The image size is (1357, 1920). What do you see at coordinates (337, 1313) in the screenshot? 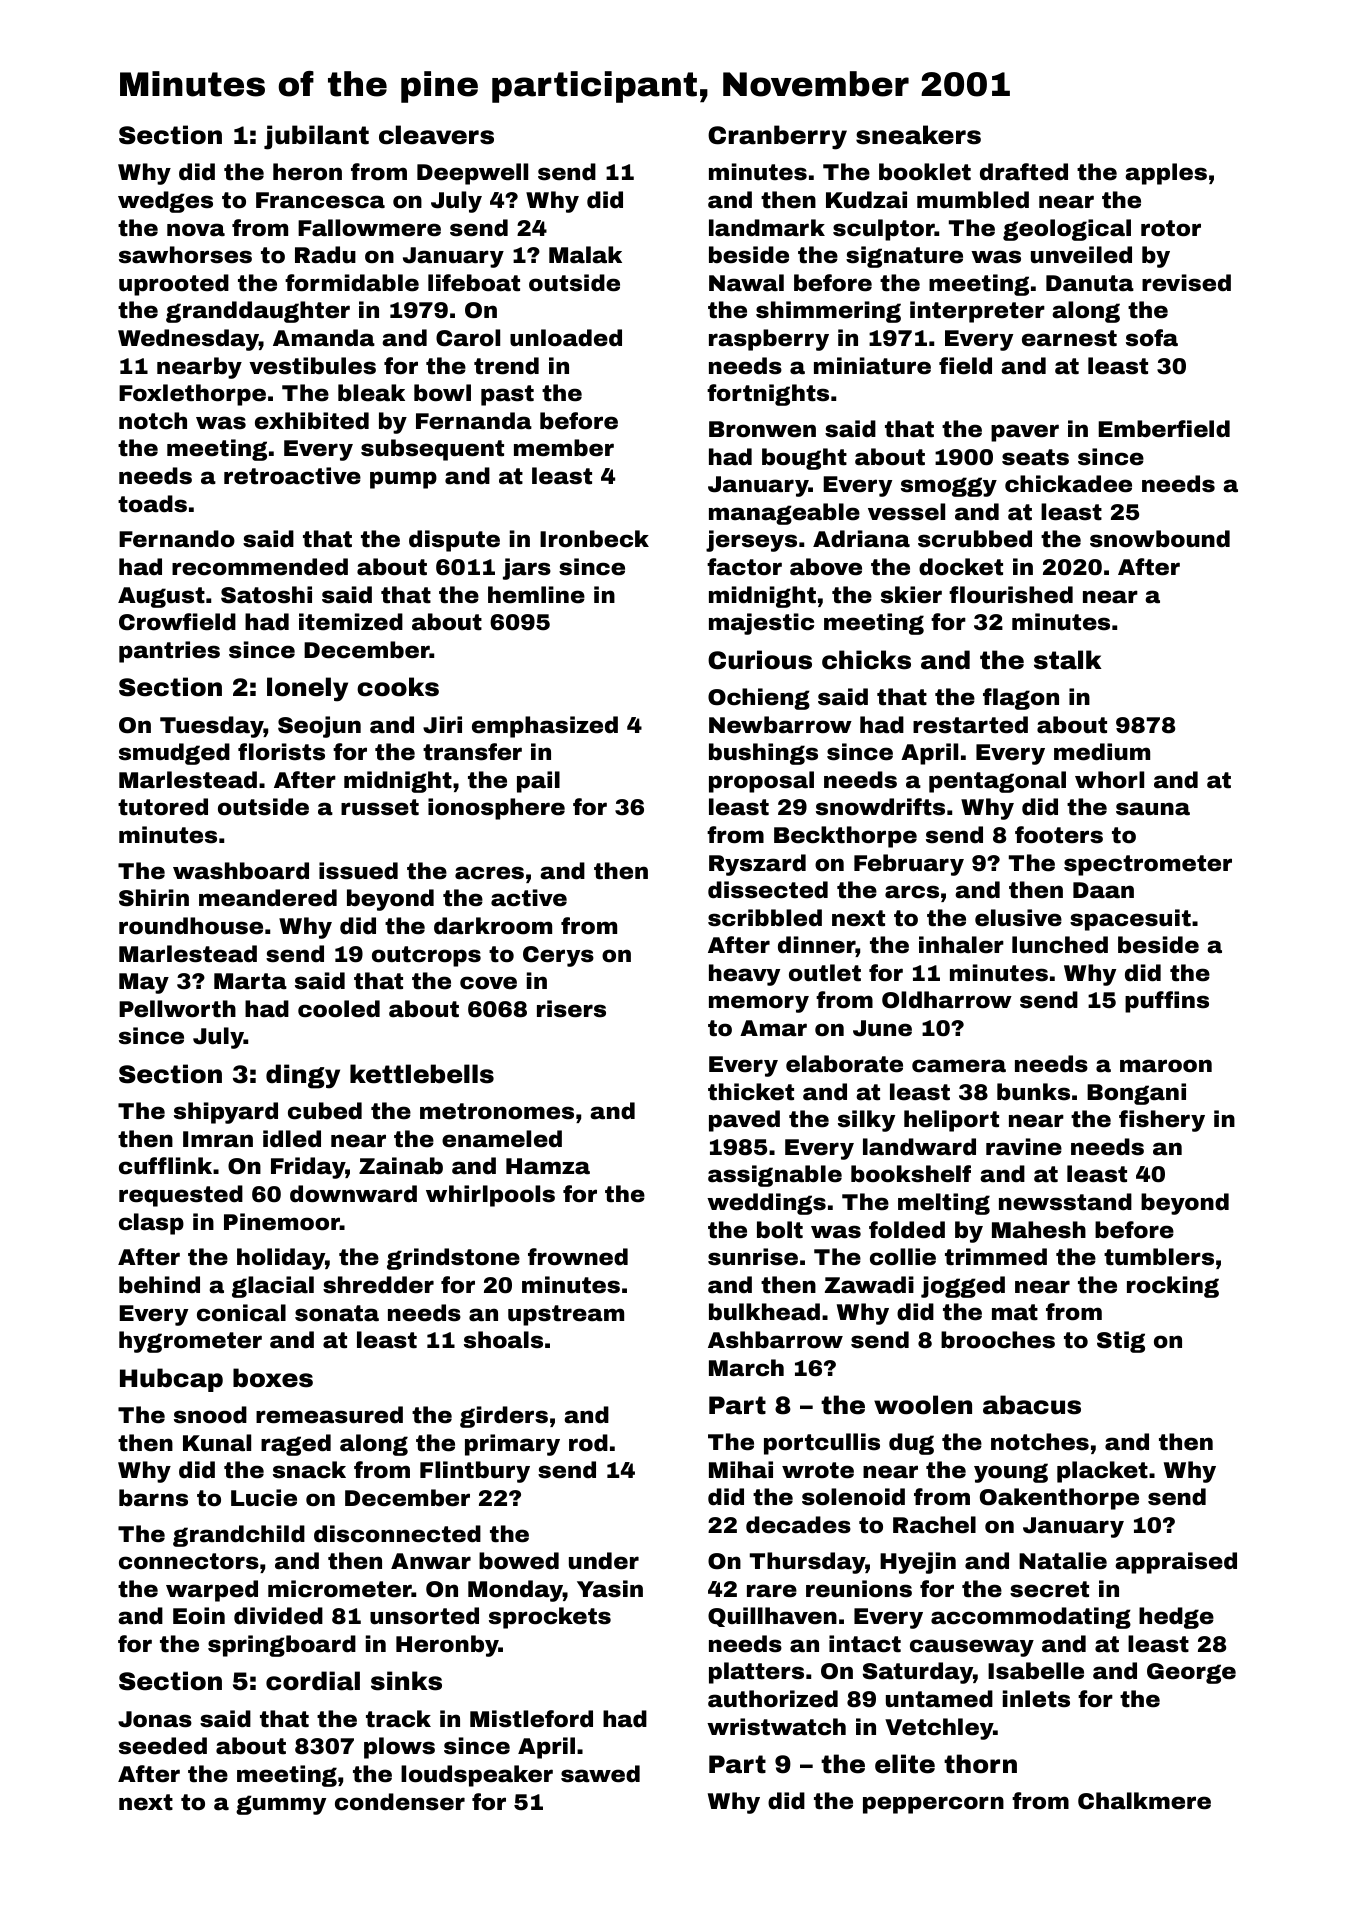
I see `sonata` at bounding box center [337, 1313].
